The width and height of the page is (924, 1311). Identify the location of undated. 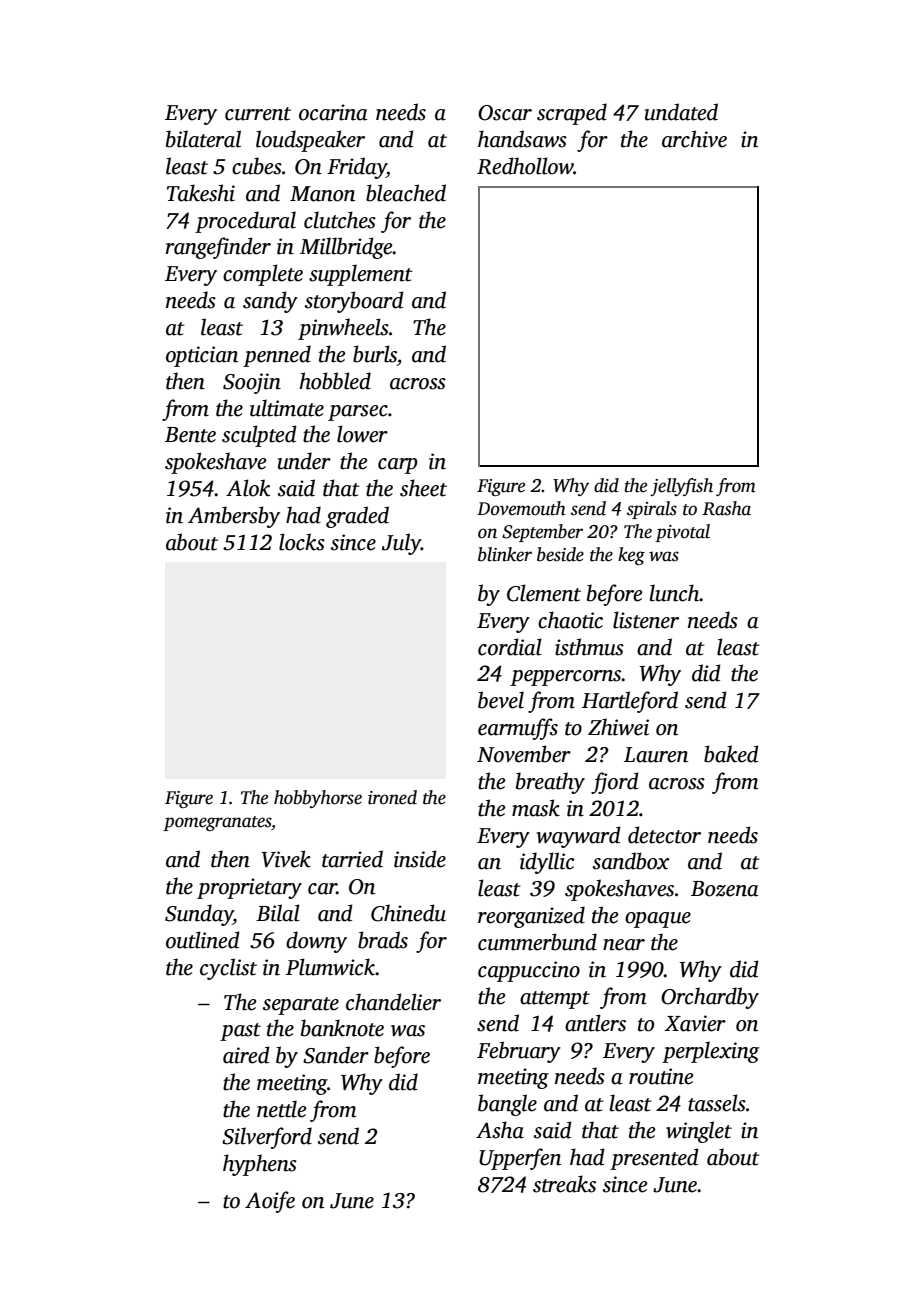
(681, 112).
